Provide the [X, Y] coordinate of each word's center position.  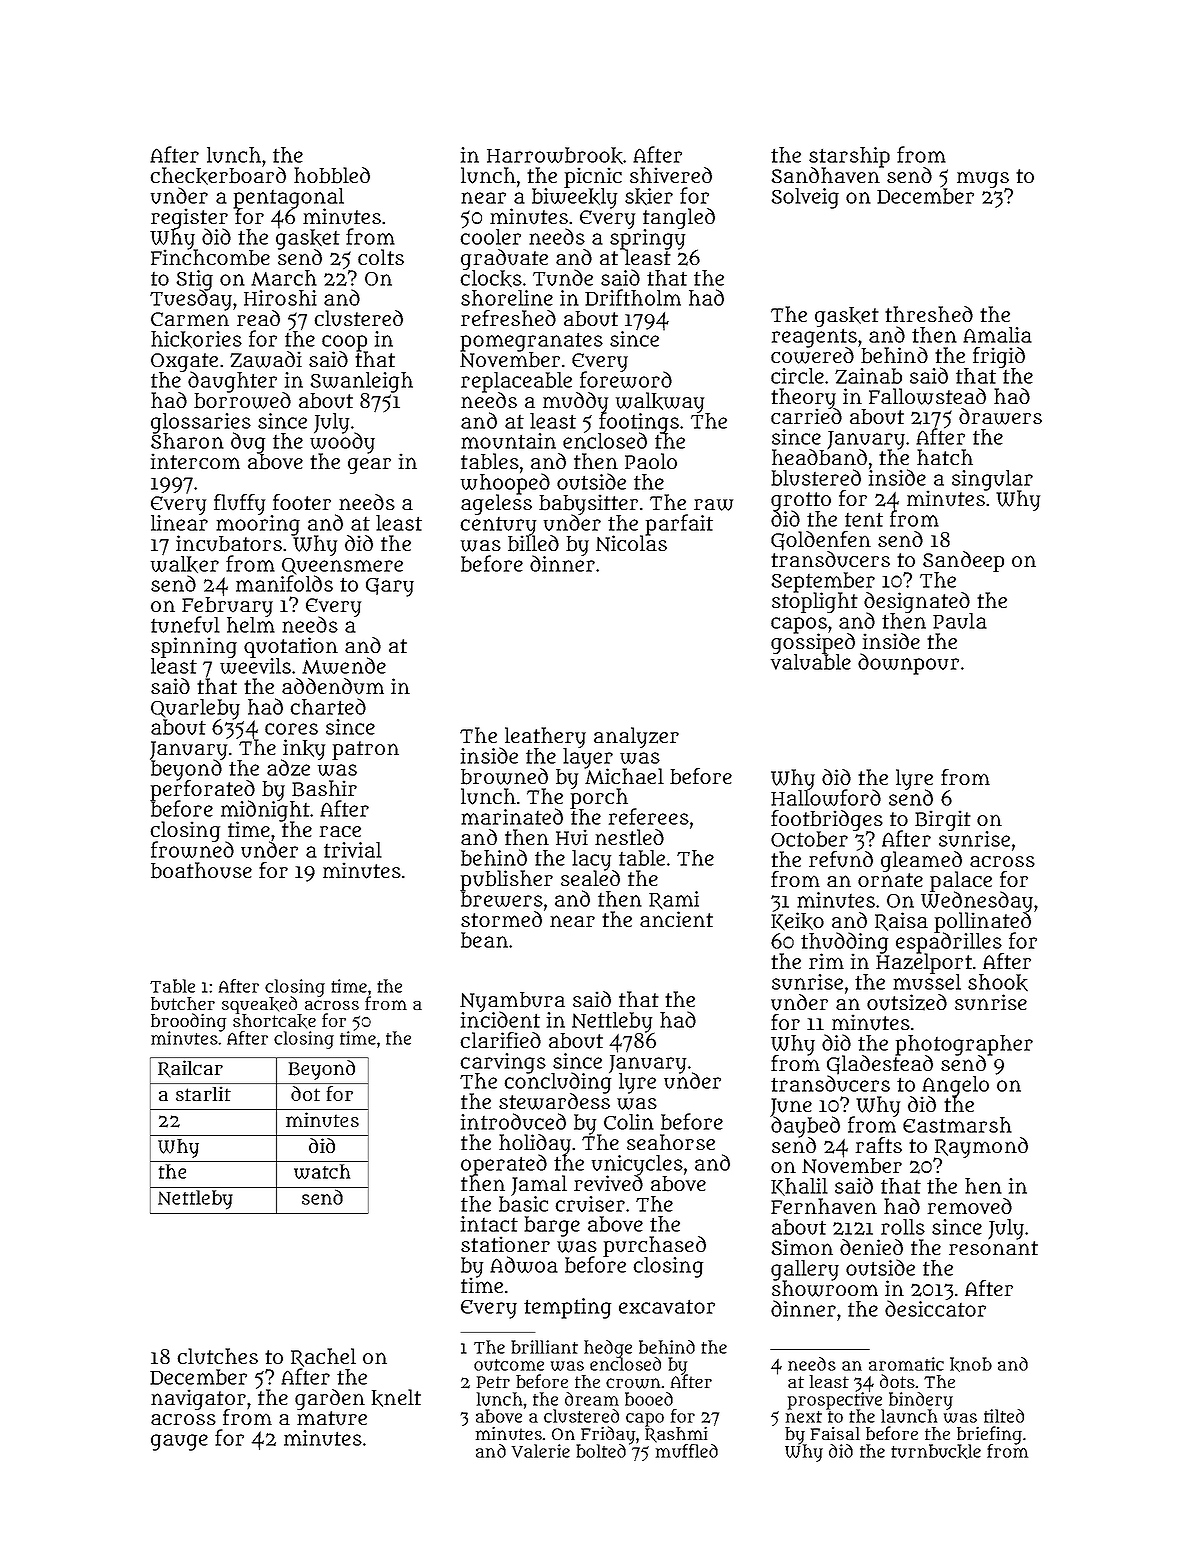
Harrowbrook [555, 155]
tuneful [185, 624]
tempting [567, 1308]
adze [288, 767]
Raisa [901, 921]
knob [971, 1364]
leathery [545, 737]
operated [504, 1165]
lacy [593, 860]
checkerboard [218, 176]
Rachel [323, 1357]
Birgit [943, 820]
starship [849, 157]
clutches [217, 1356]
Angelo [955, 1086]
